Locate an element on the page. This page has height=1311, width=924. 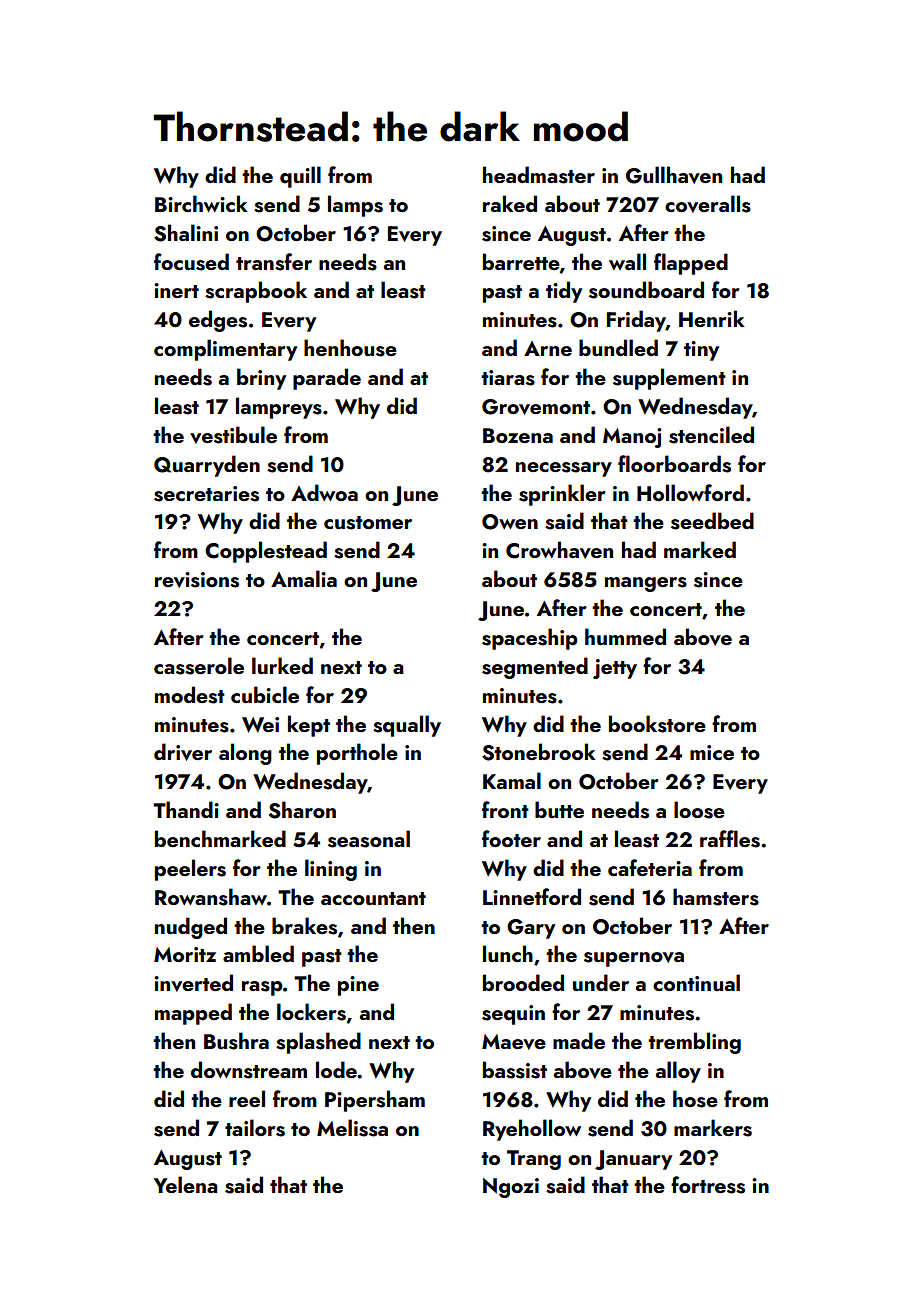
reel is located at coordinates (247, 1098).
